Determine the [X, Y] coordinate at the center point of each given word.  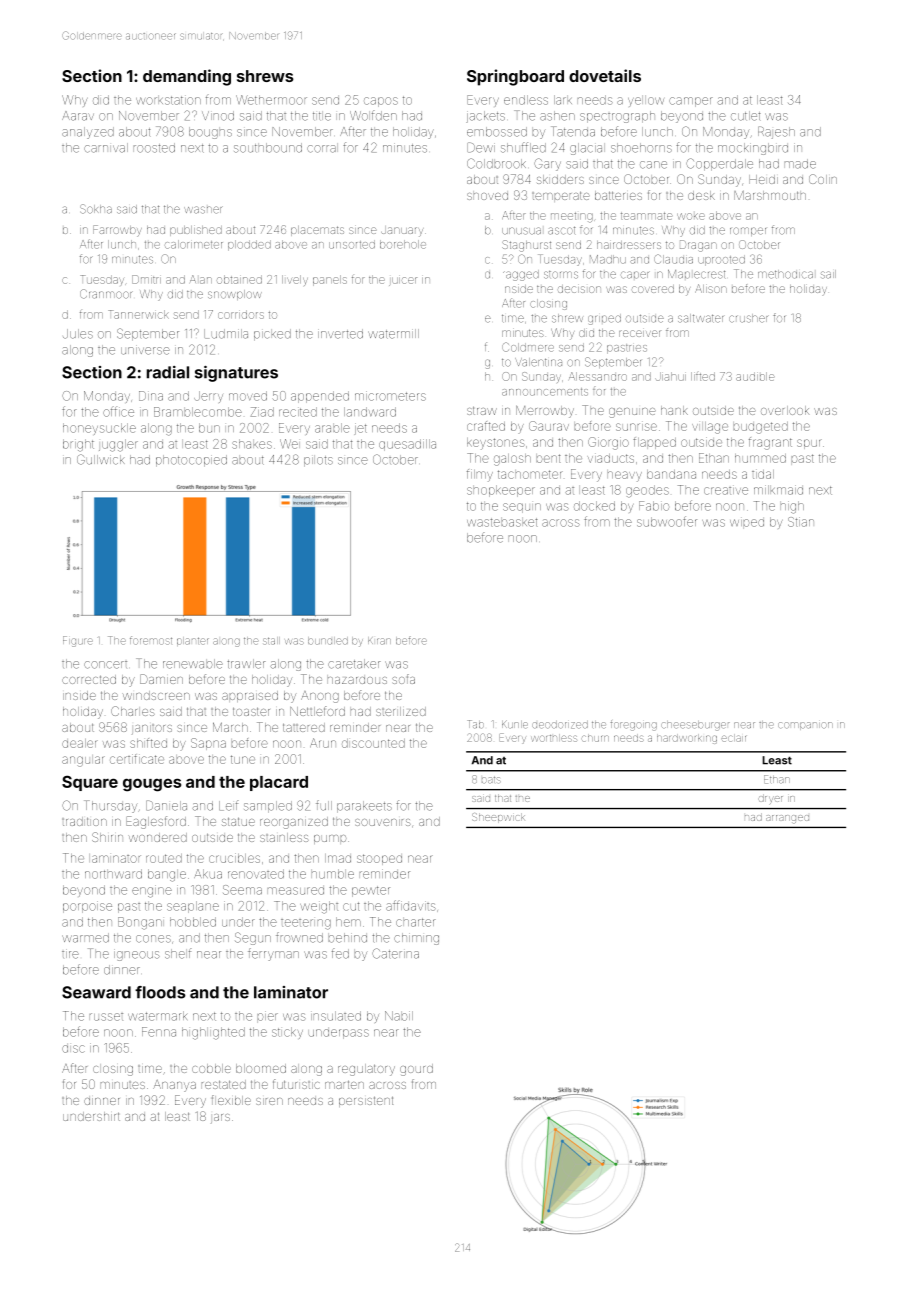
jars [220, 1118]
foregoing [634, 725]
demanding [187, 77]
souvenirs [383, 822]
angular [83, 761]
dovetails [605, 75]
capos [381, 102]
